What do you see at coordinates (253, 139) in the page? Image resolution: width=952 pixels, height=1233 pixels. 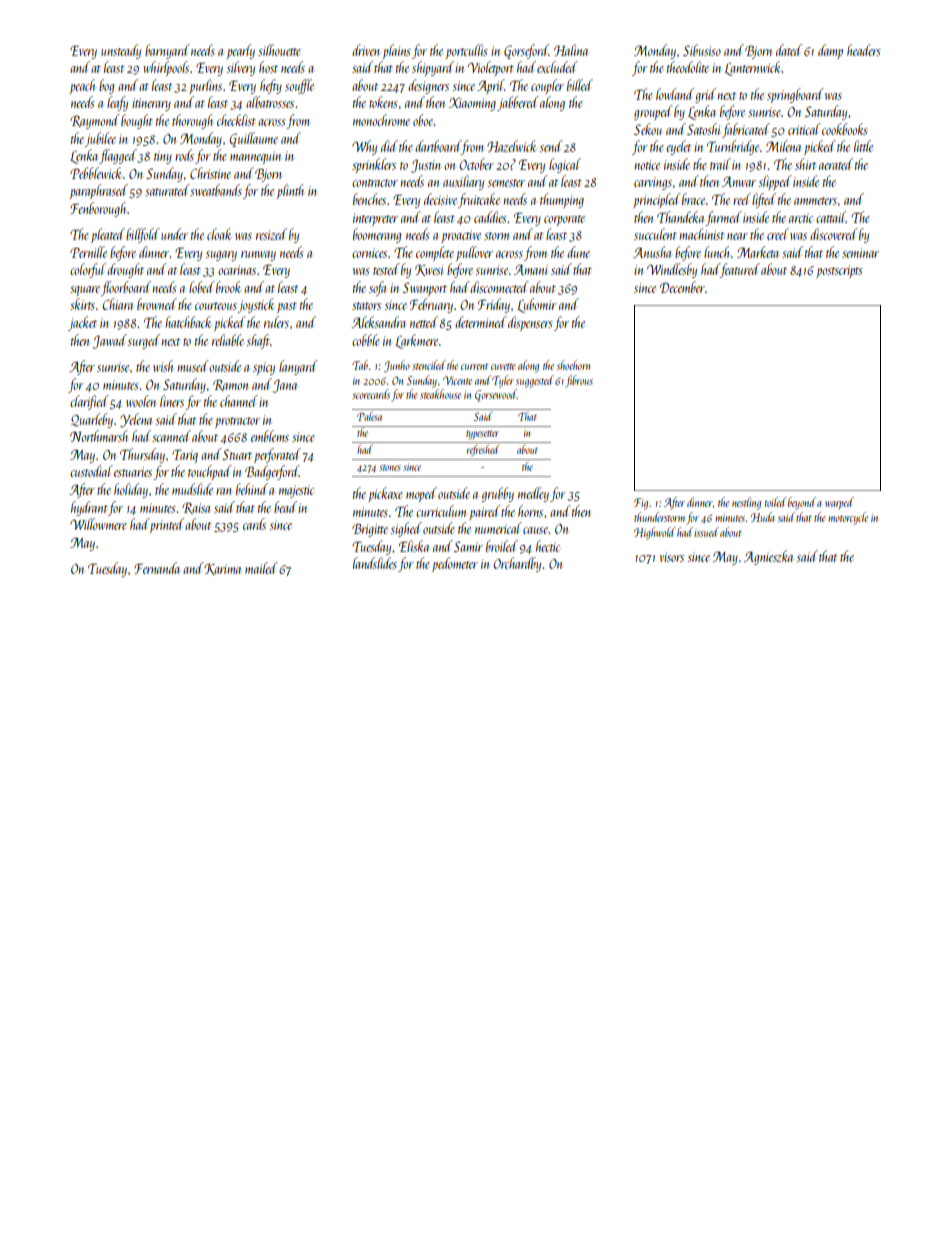 I see `Guillaume` at bounding box center [253, 139].
